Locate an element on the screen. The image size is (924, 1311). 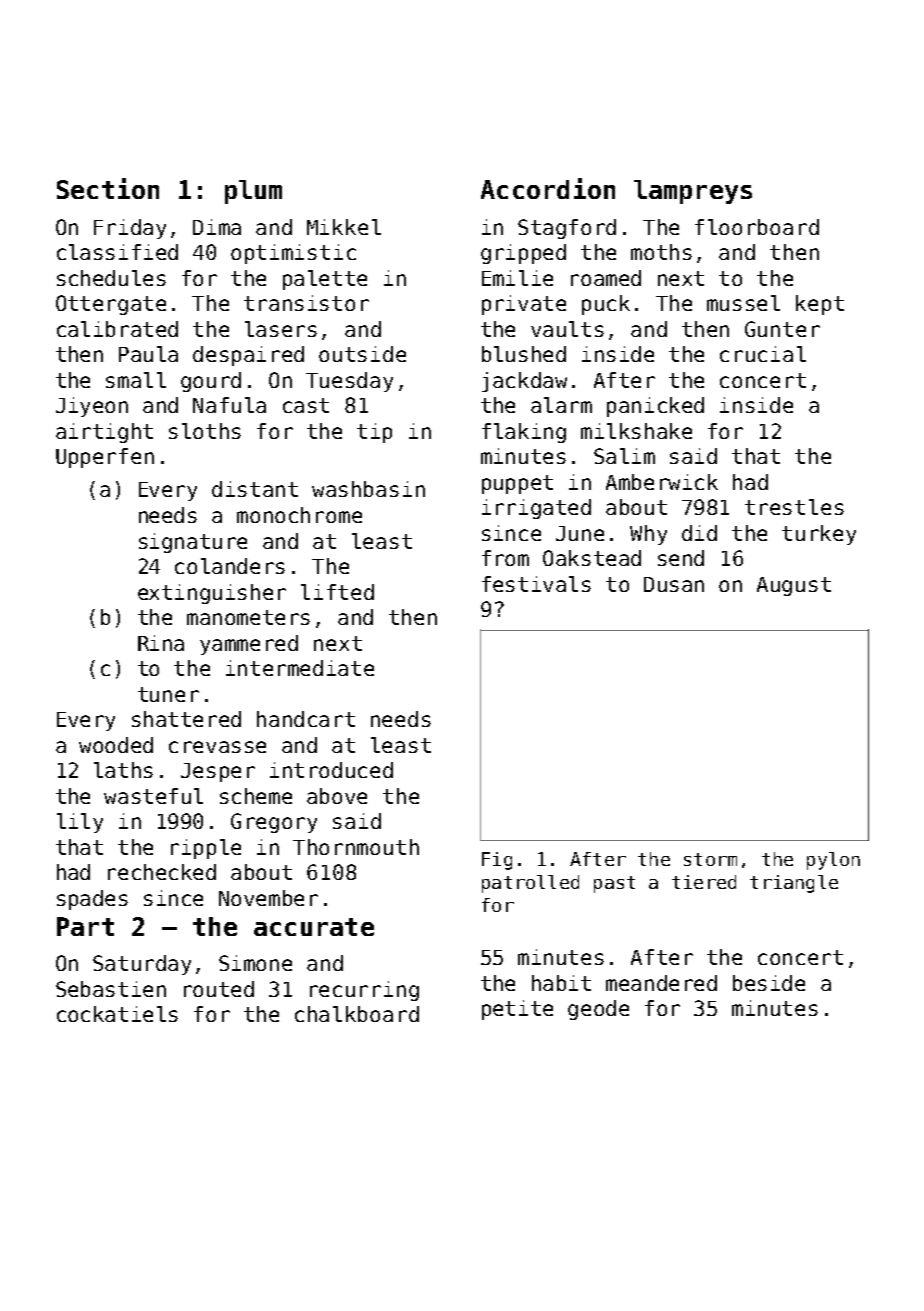
lampreys is located at coordinates (693, 192).
